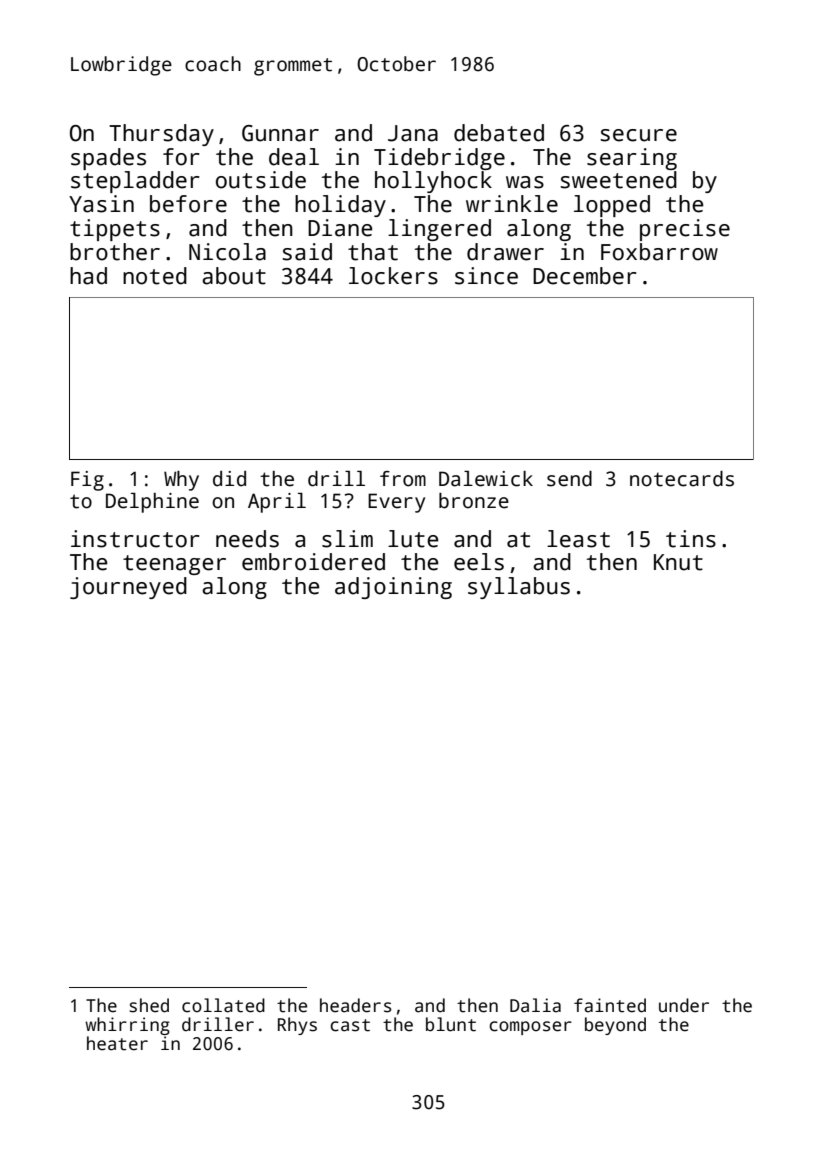  What do you see at coordinates (117, 1043) in the document?
I see `heater` at bounding box center [117, 1043].
